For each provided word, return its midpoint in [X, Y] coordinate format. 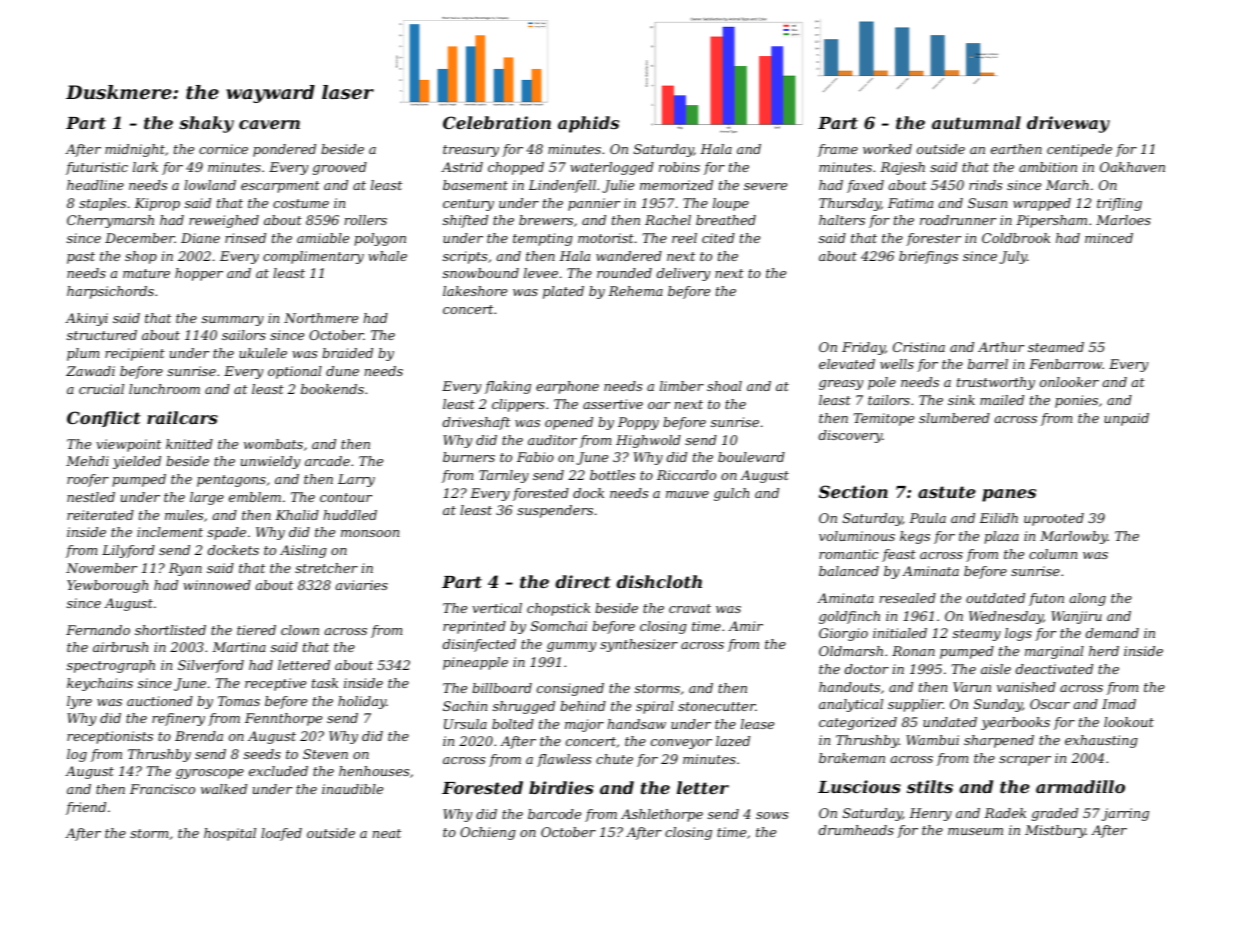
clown [300, 630]
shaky [206, 124]
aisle [996, 669]
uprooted [1054, 519]
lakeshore [475, 291]
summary [233, 321]
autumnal [976, 122]
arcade [327, 461]
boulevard [751, 457]
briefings [928, 257]
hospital [230, 834]
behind [583, 706]
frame [838, 150]
